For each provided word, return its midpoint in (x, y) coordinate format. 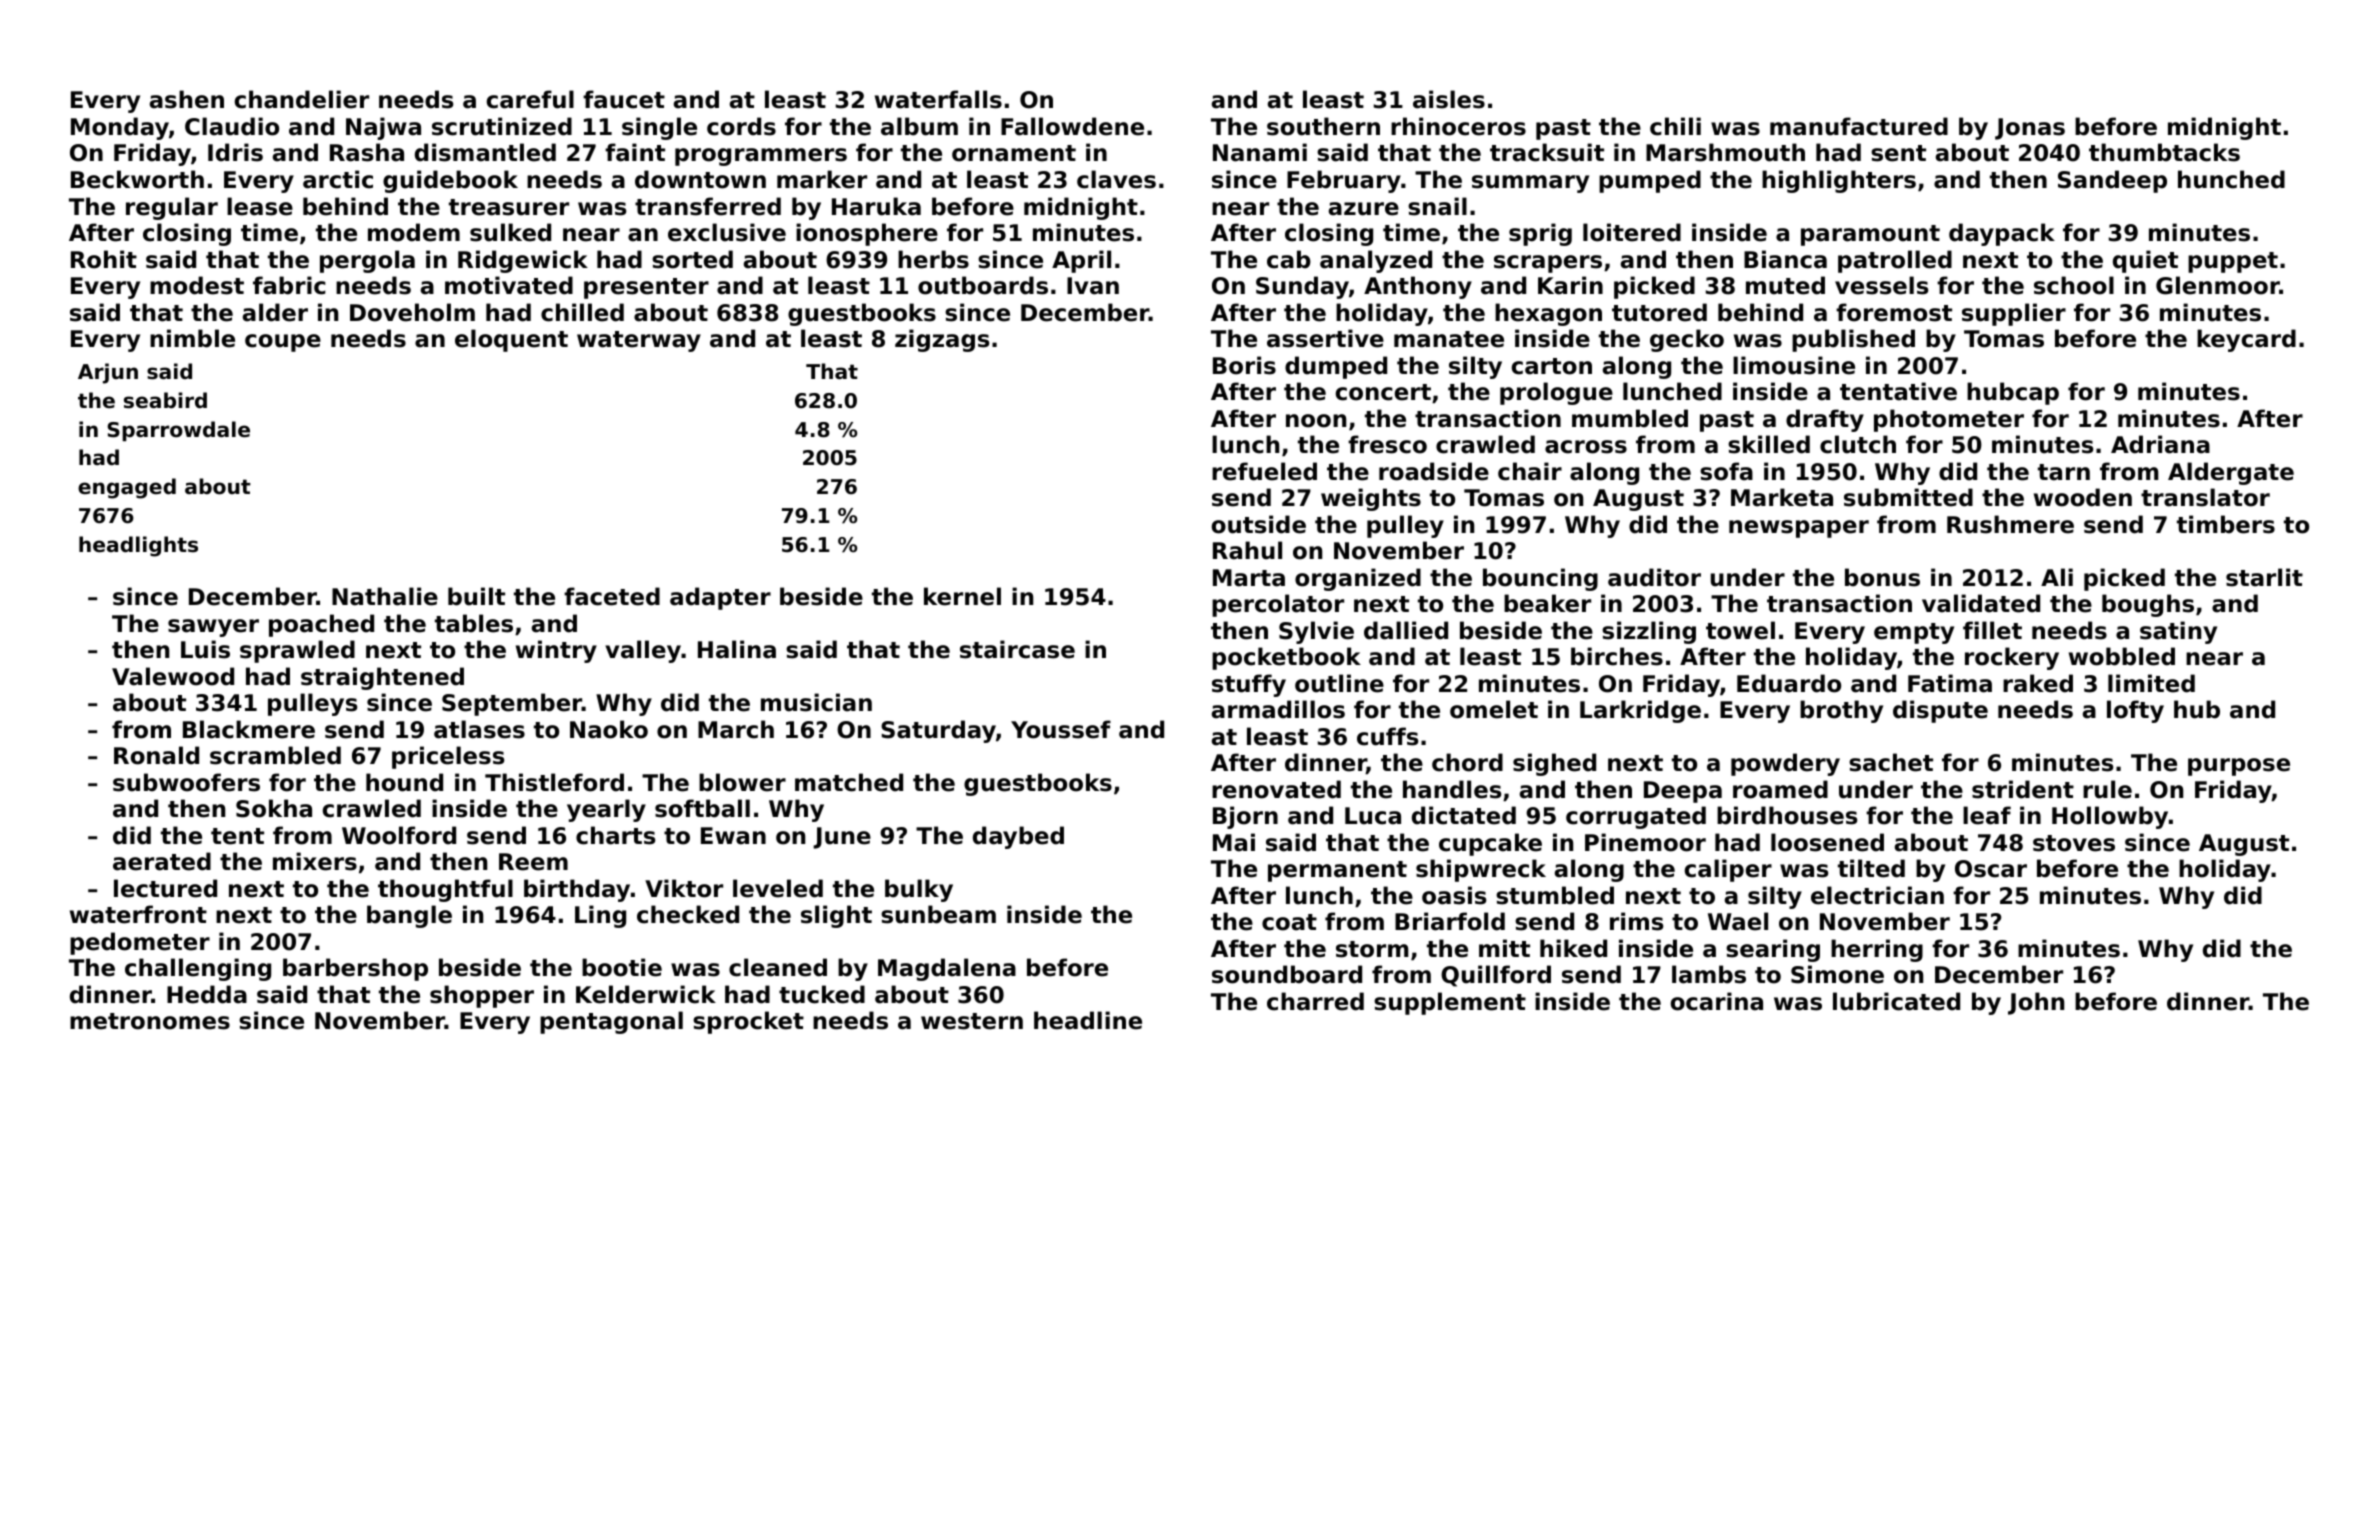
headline (1088, 1020)
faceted (612, 596)
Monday (120, 128)
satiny (2178, 632)
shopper (482, 996)
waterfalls (938, 99)
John (2036, 1003)
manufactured (1859, 126)
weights (1371, 499)
